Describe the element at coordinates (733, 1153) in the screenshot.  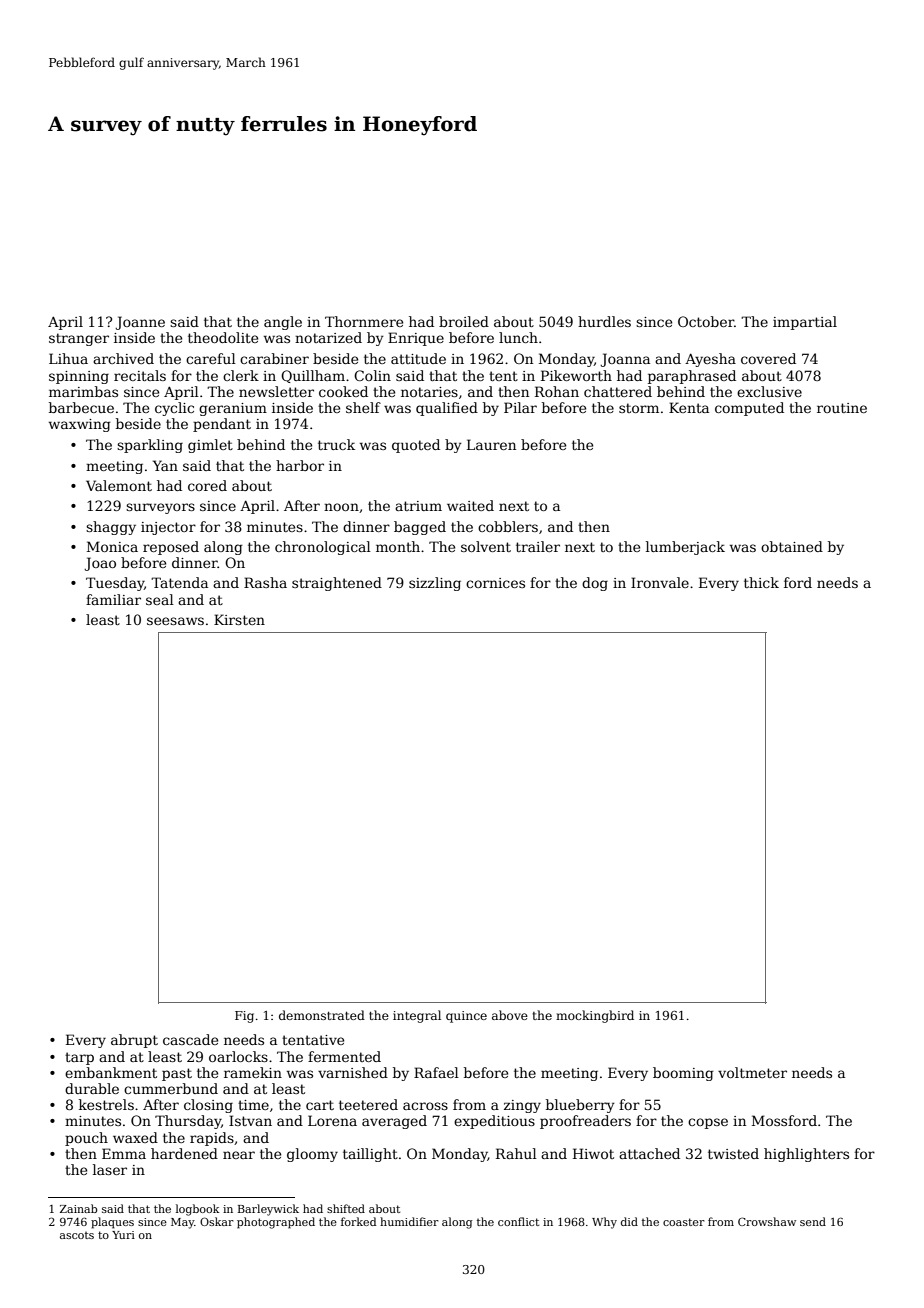
I see `twisted` at that location.
